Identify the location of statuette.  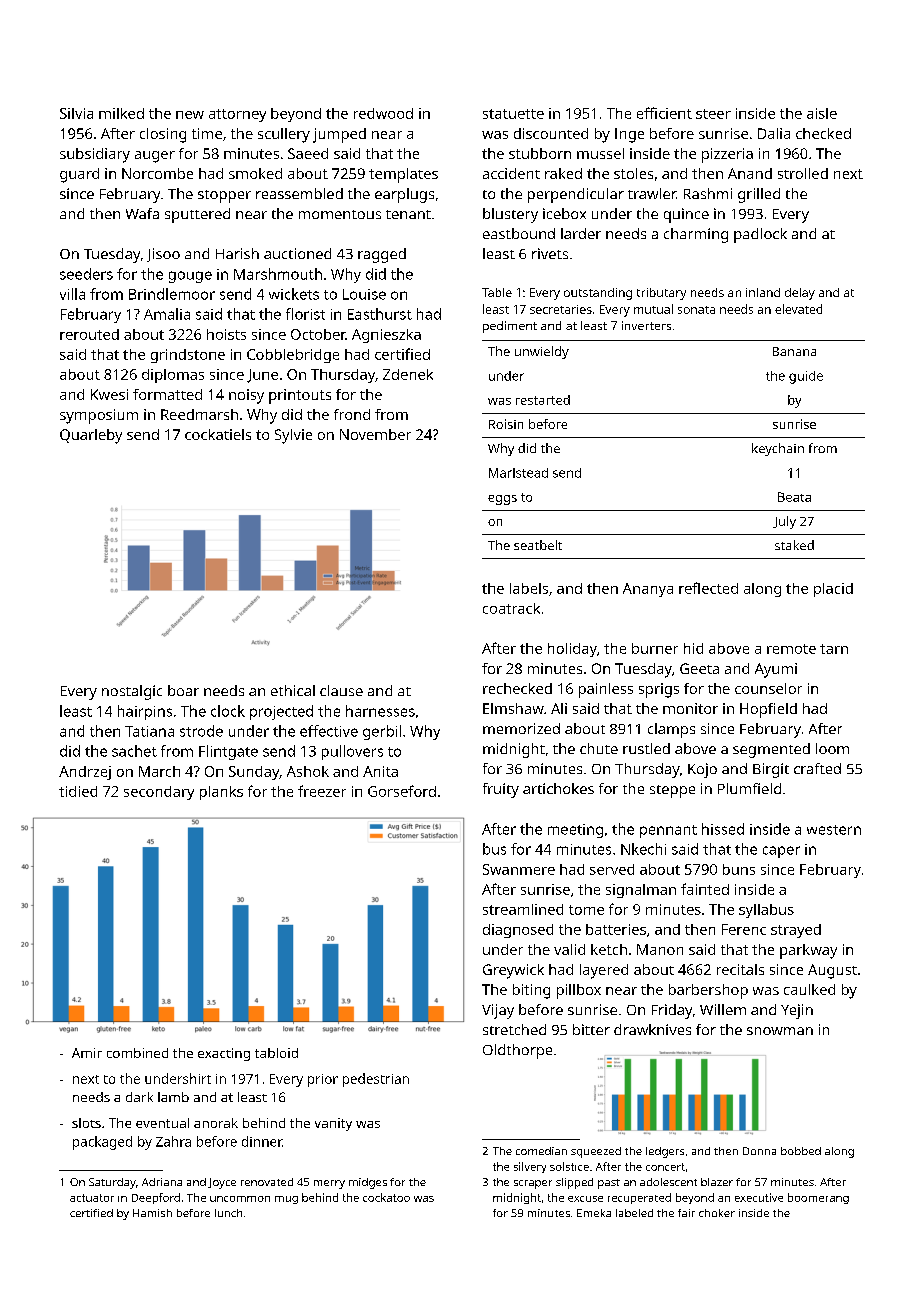
(513, 114).
